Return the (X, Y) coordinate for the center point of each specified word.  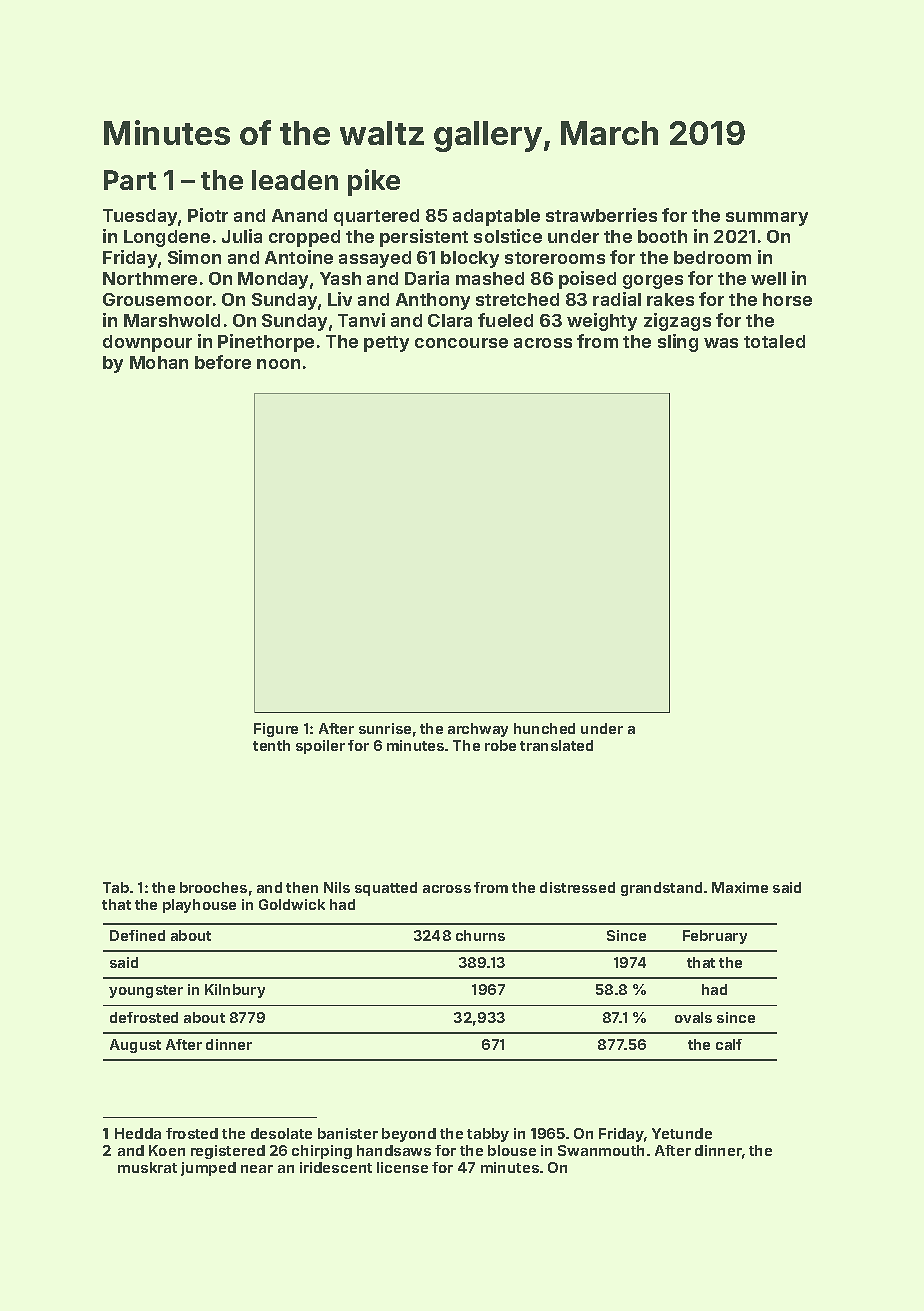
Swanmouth (601, 1150)
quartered (376, 217)
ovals (693, 1017)
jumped (208, 1169)
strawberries (601, 215)
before (223, 362)
